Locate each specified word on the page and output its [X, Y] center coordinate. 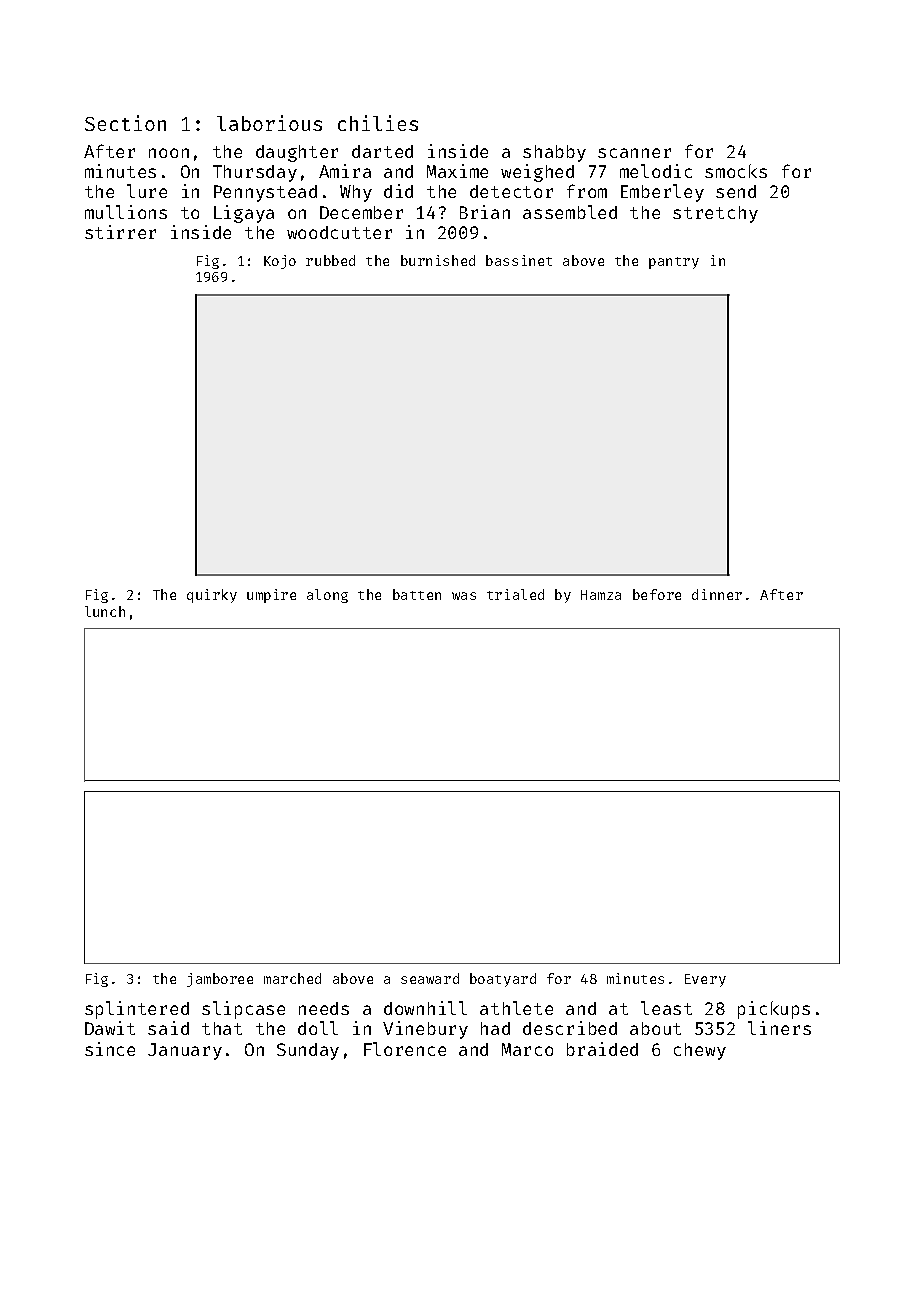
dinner [717, 594]
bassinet [519, 260]
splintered [137, 1010]
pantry [674, 263]
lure [147, 191]
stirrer [120, 232]
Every [705, 980]
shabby [554, 153]
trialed [515, 594]
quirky [212, 596]
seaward [430, 978]
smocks [736, 171]
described [570, 1028]
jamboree [220, 980]
